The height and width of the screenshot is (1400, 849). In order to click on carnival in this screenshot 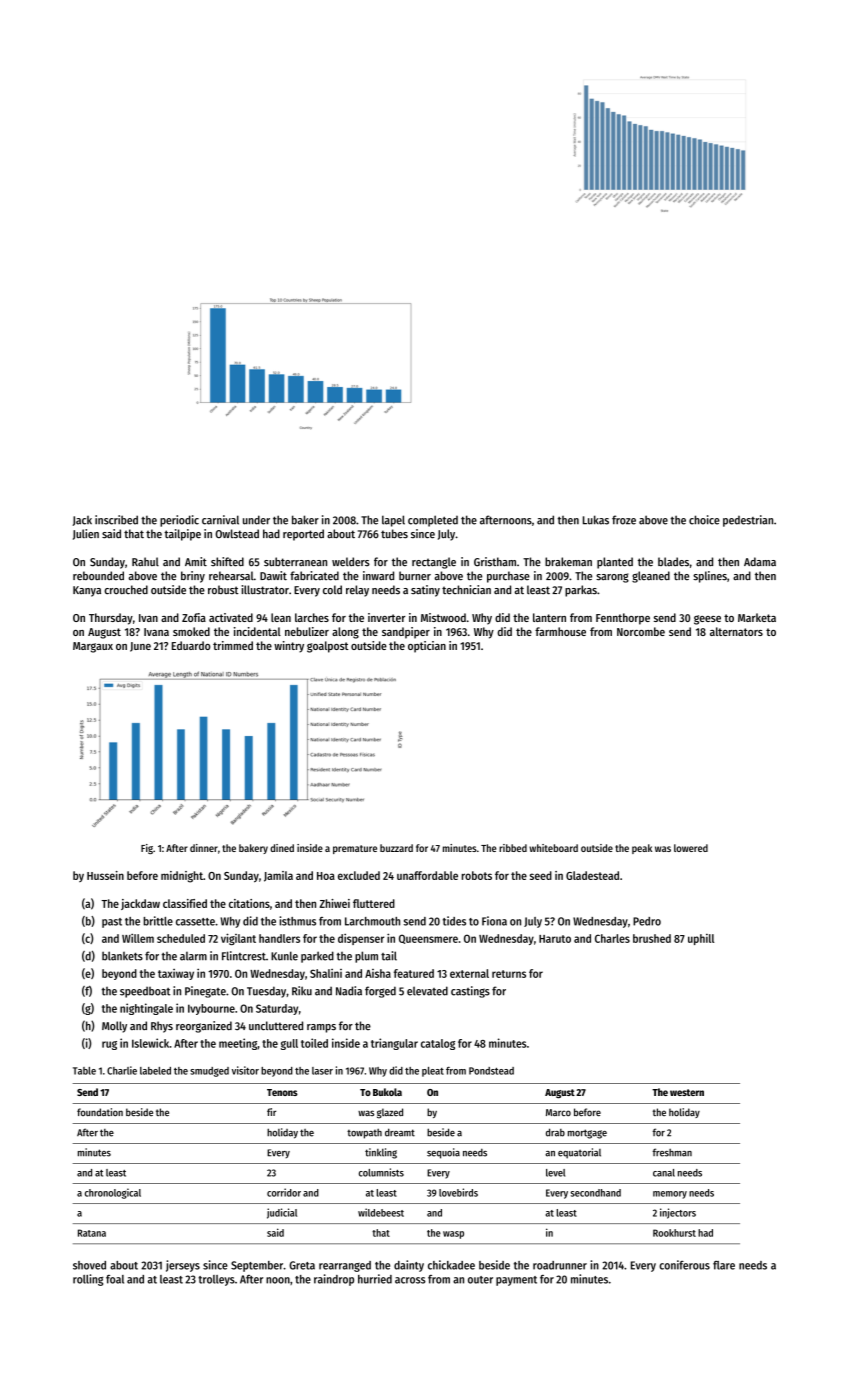, I will do `click(220, 520)`.
